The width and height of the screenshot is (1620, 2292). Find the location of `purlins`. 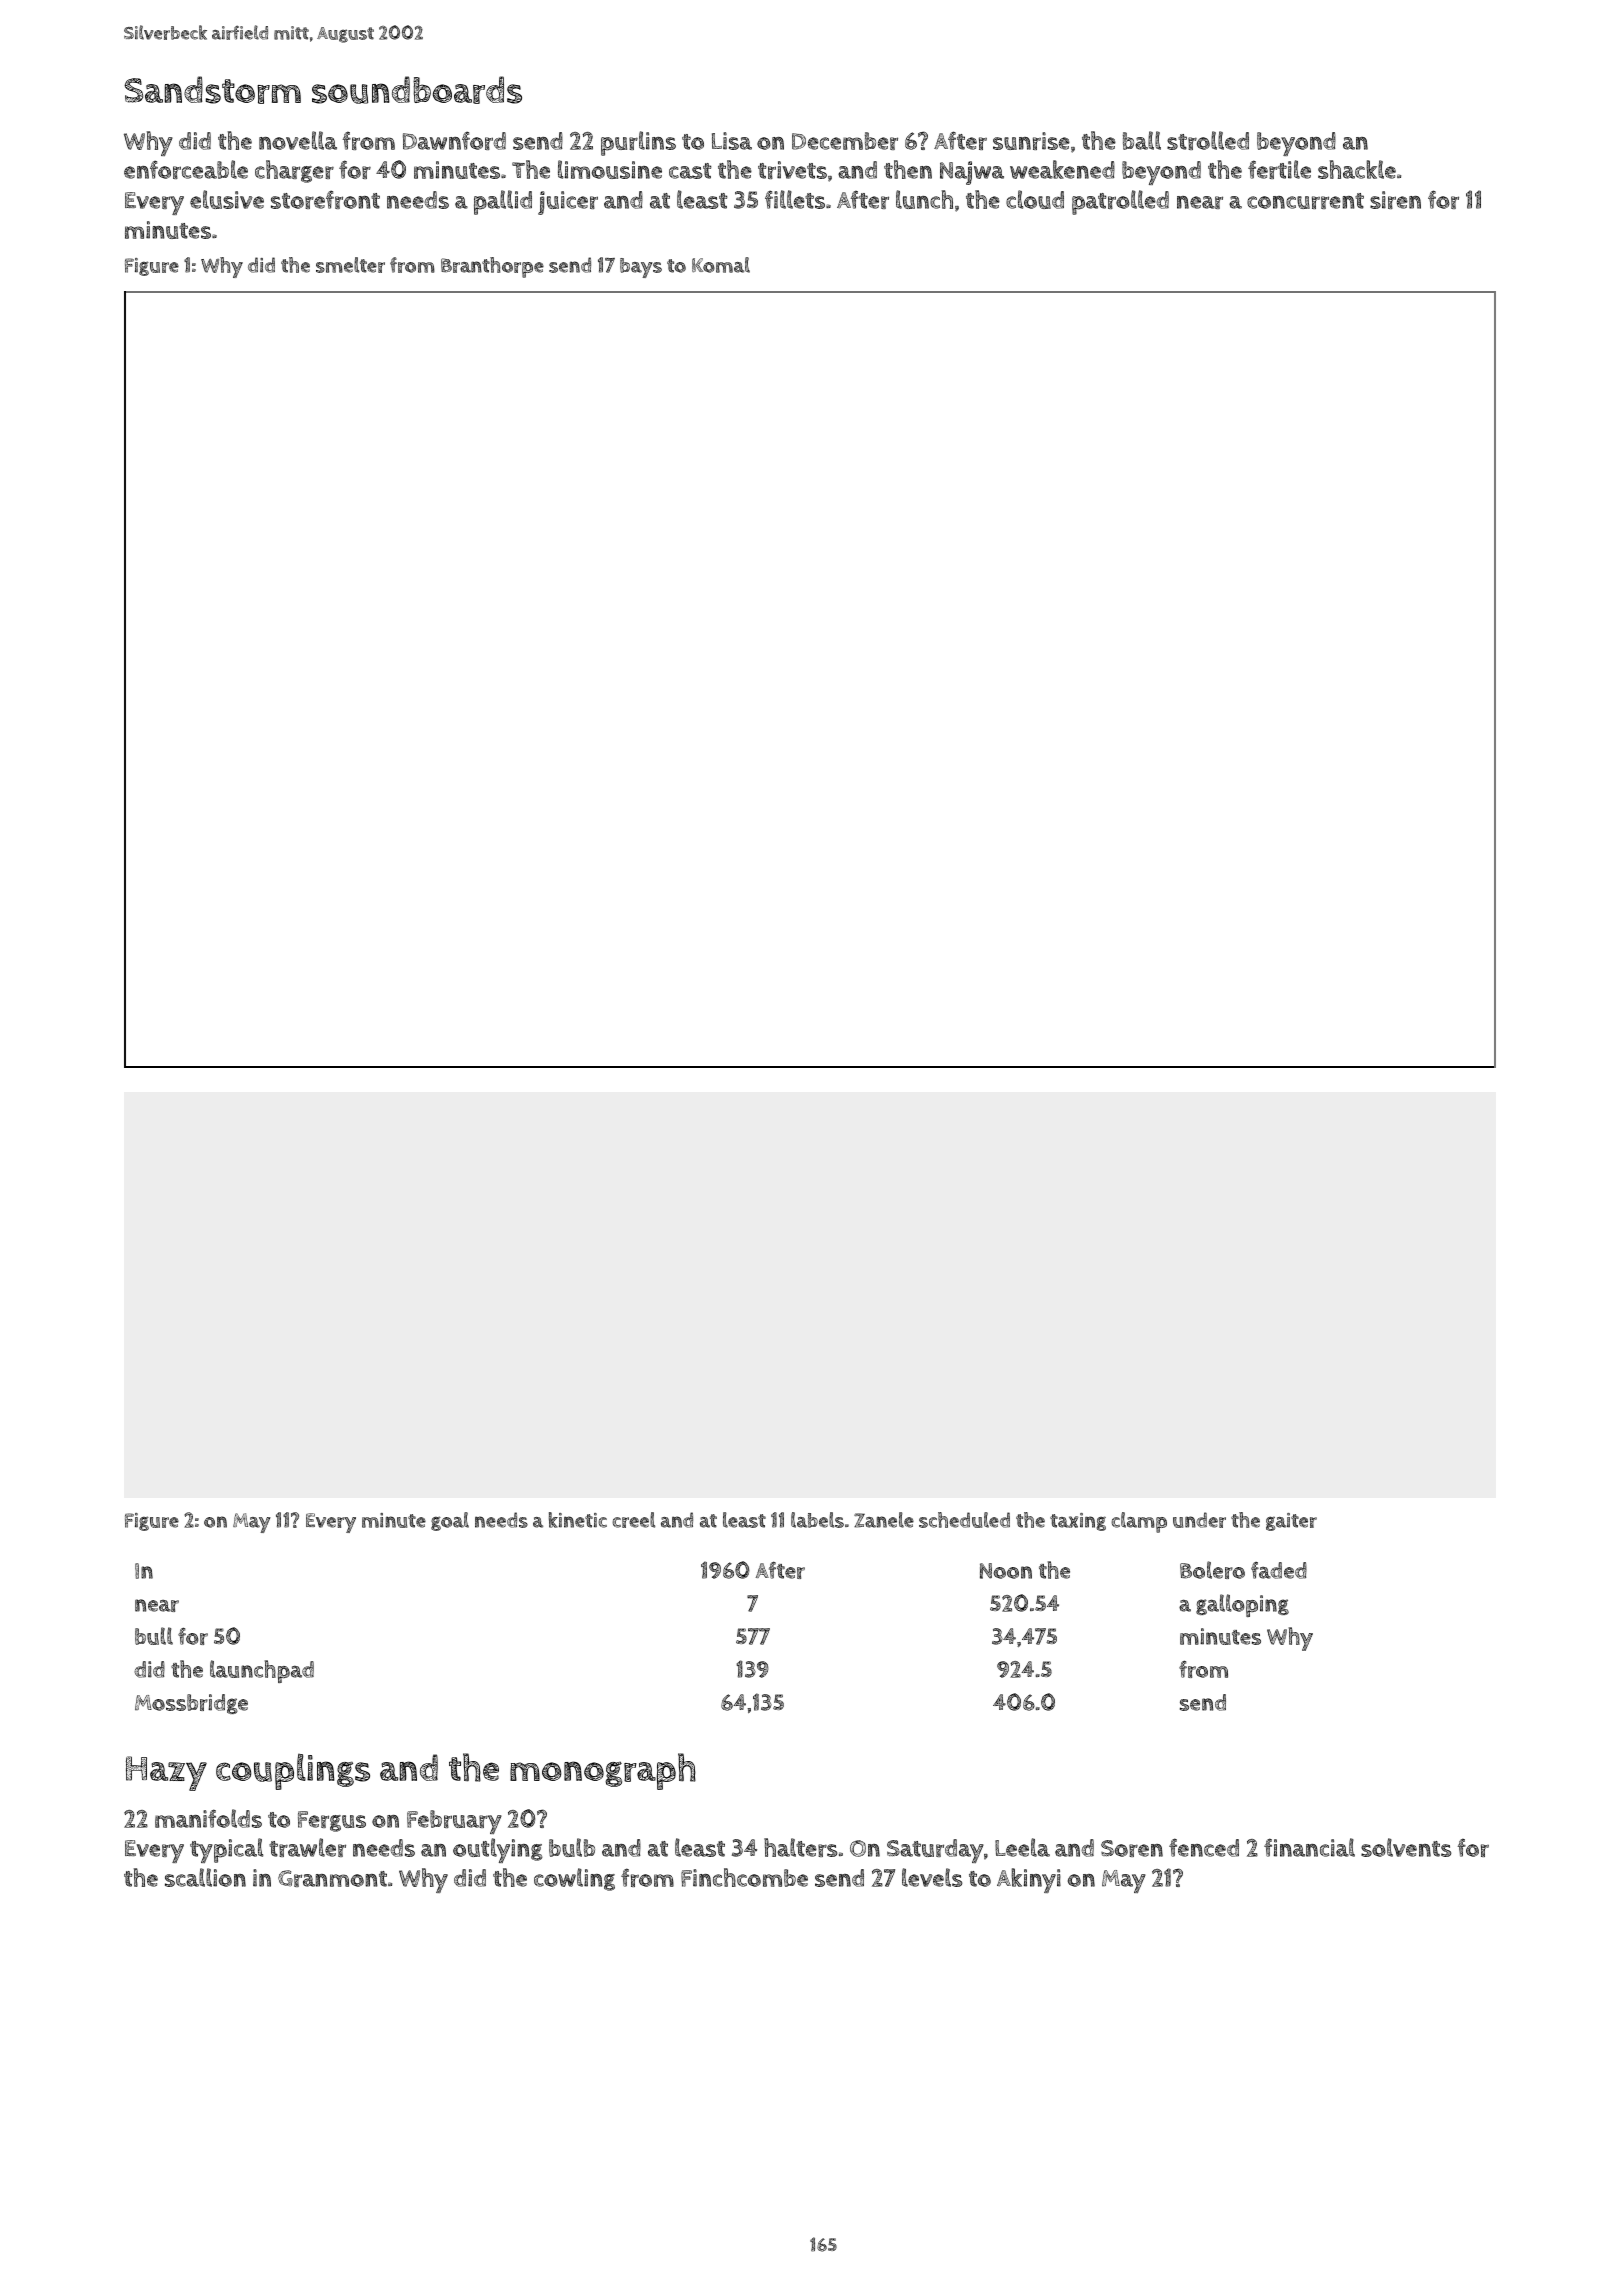

purlins is located at coordinates (638, 143).
